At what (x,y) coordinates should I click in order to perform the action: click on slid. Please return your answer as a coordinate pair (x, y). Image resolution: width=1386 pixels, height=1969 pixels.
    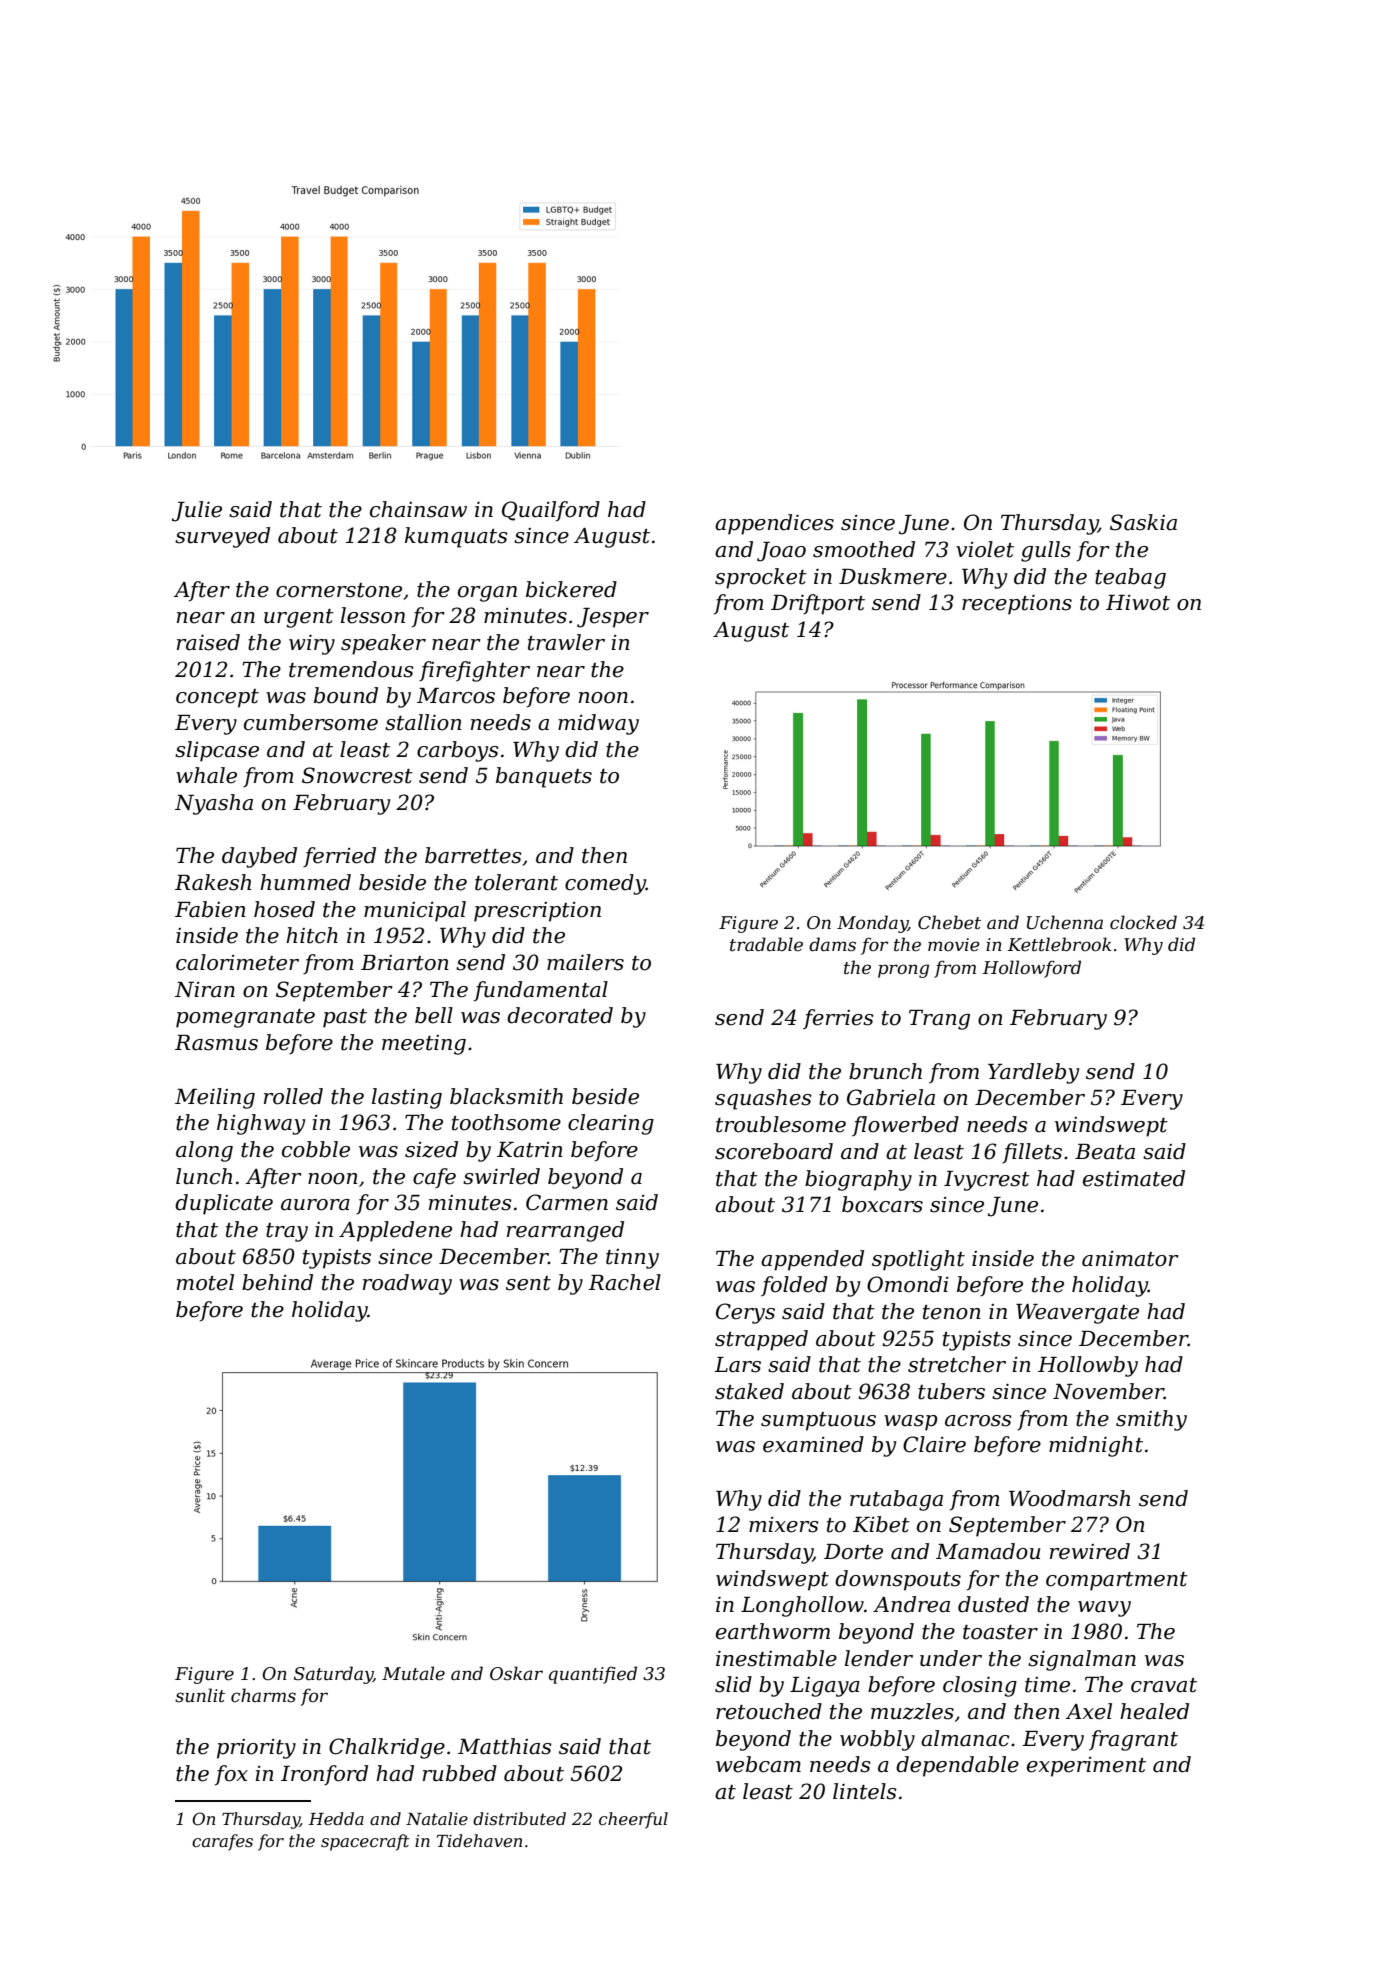
    Looking at the image, I should click on (733, 1684).
